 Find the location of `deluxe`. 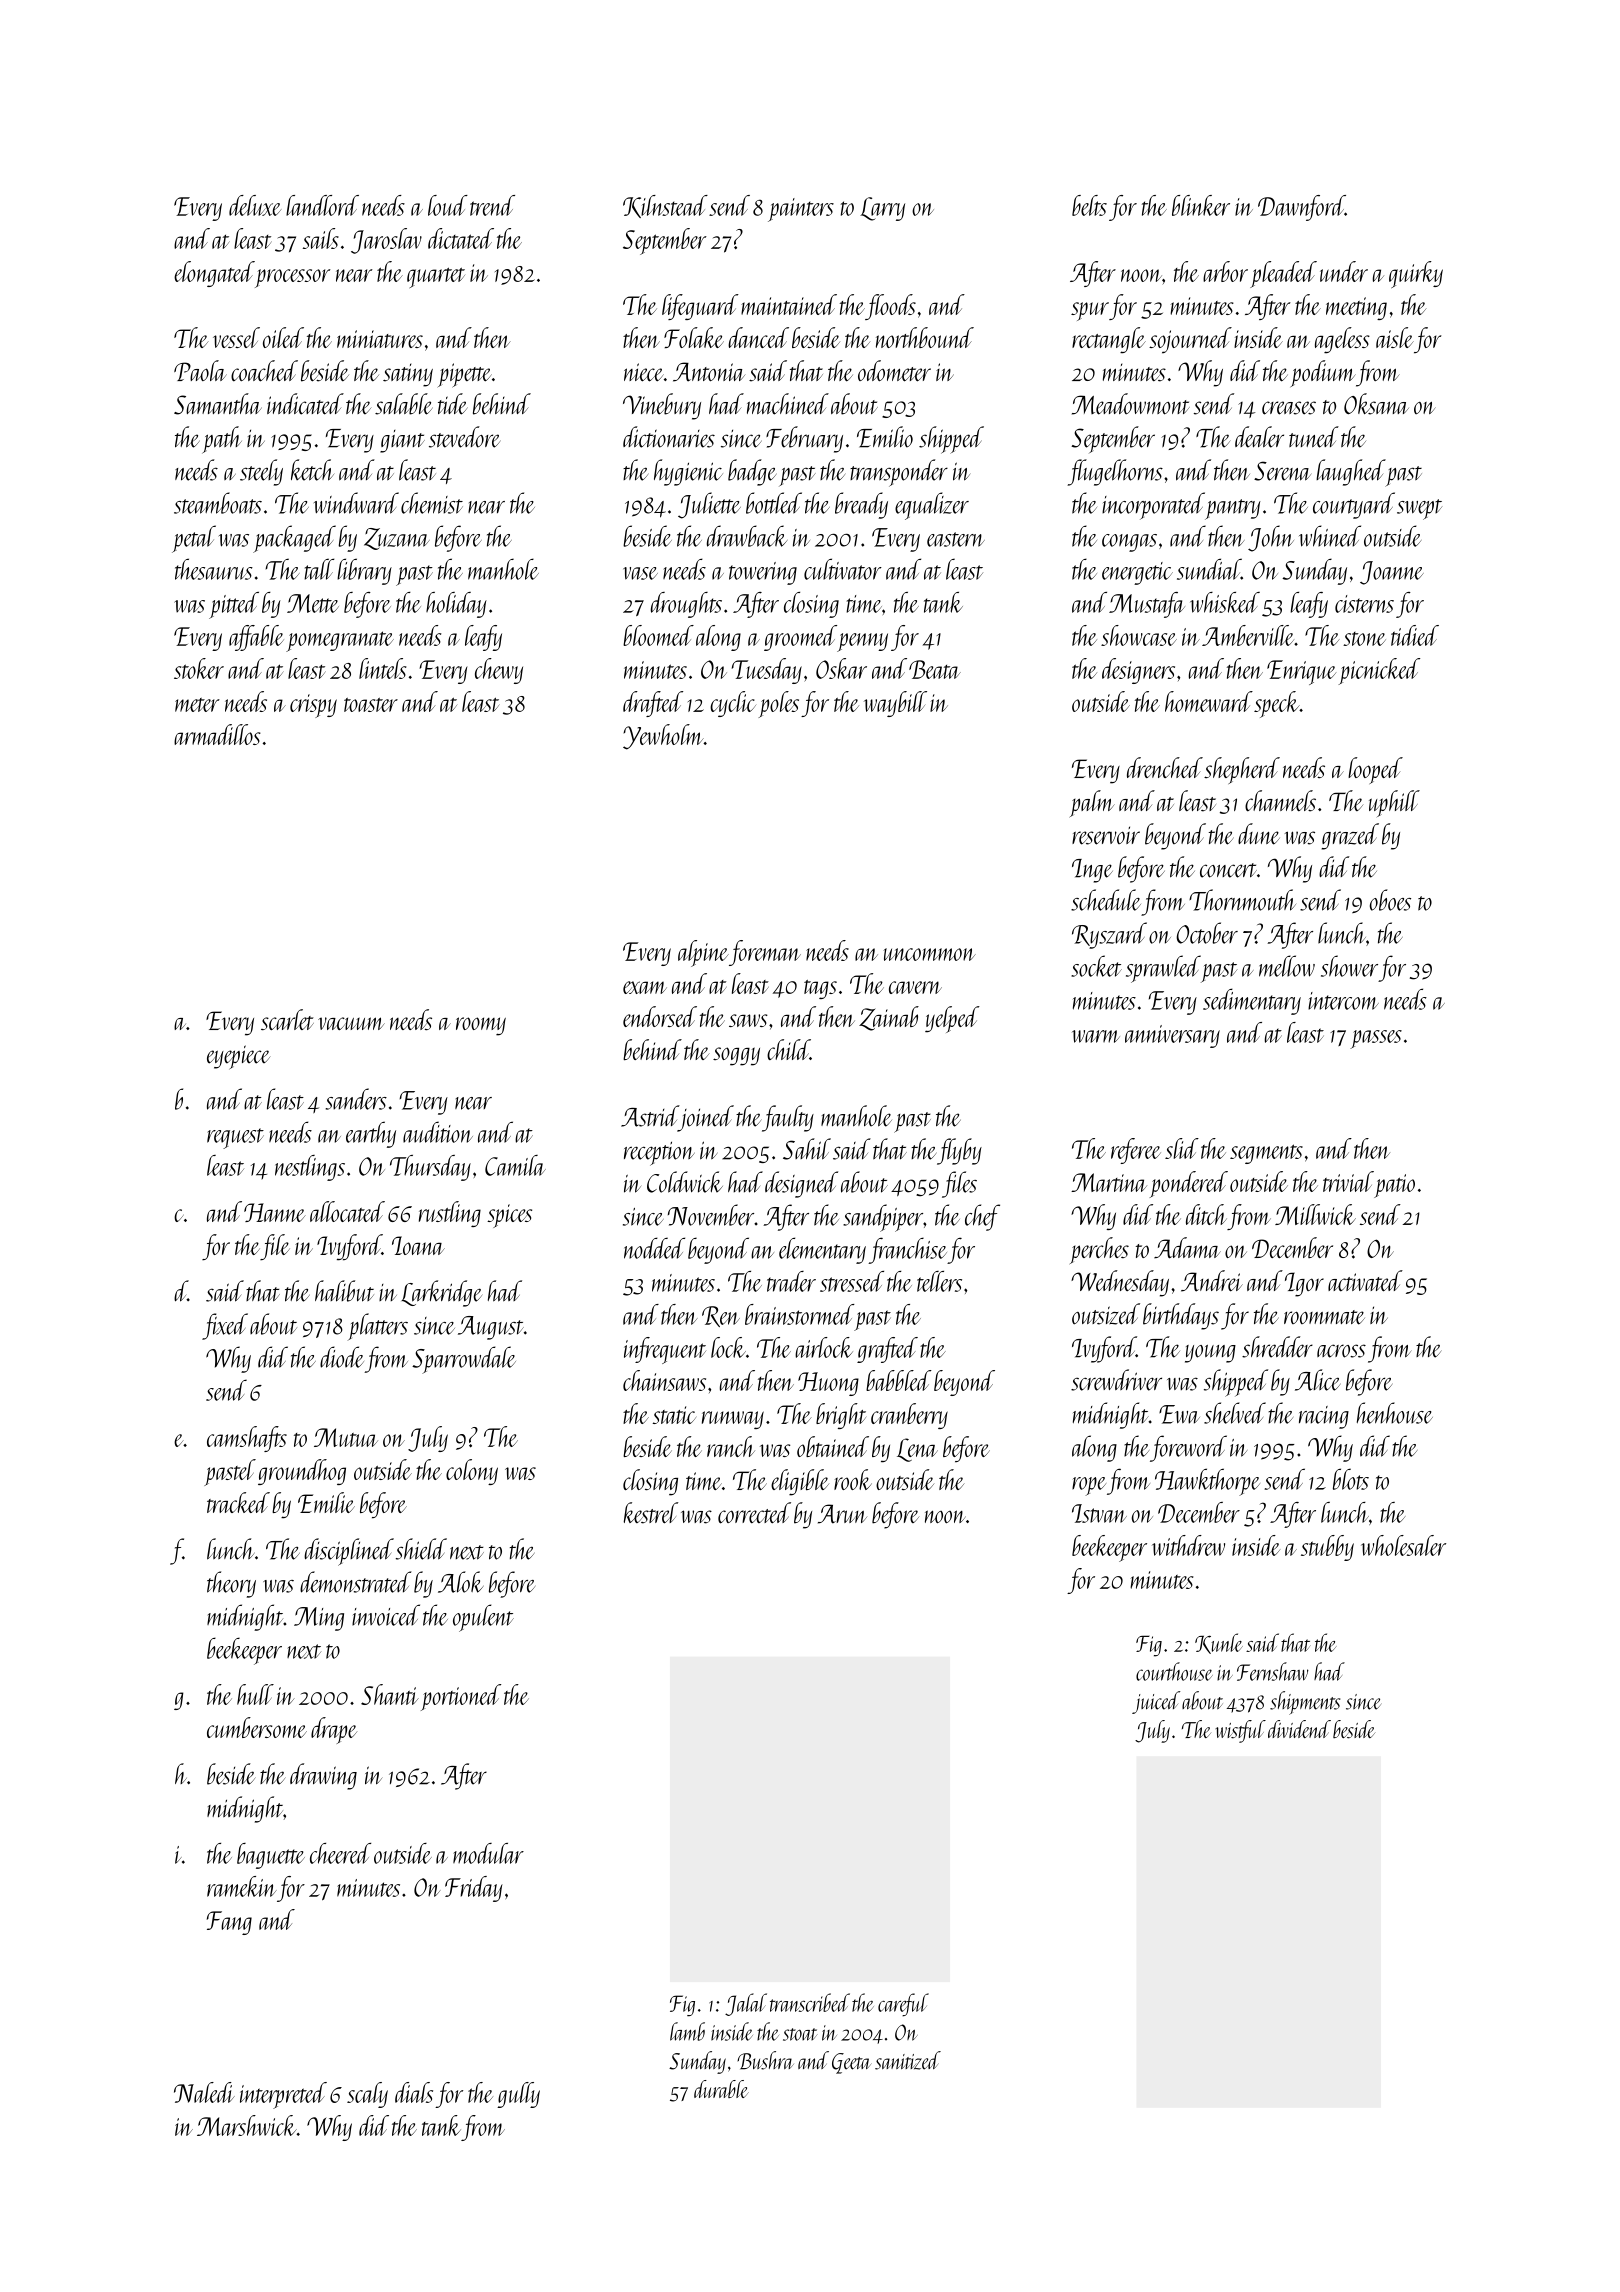

deluxe is located at coordinates (255, 205).
